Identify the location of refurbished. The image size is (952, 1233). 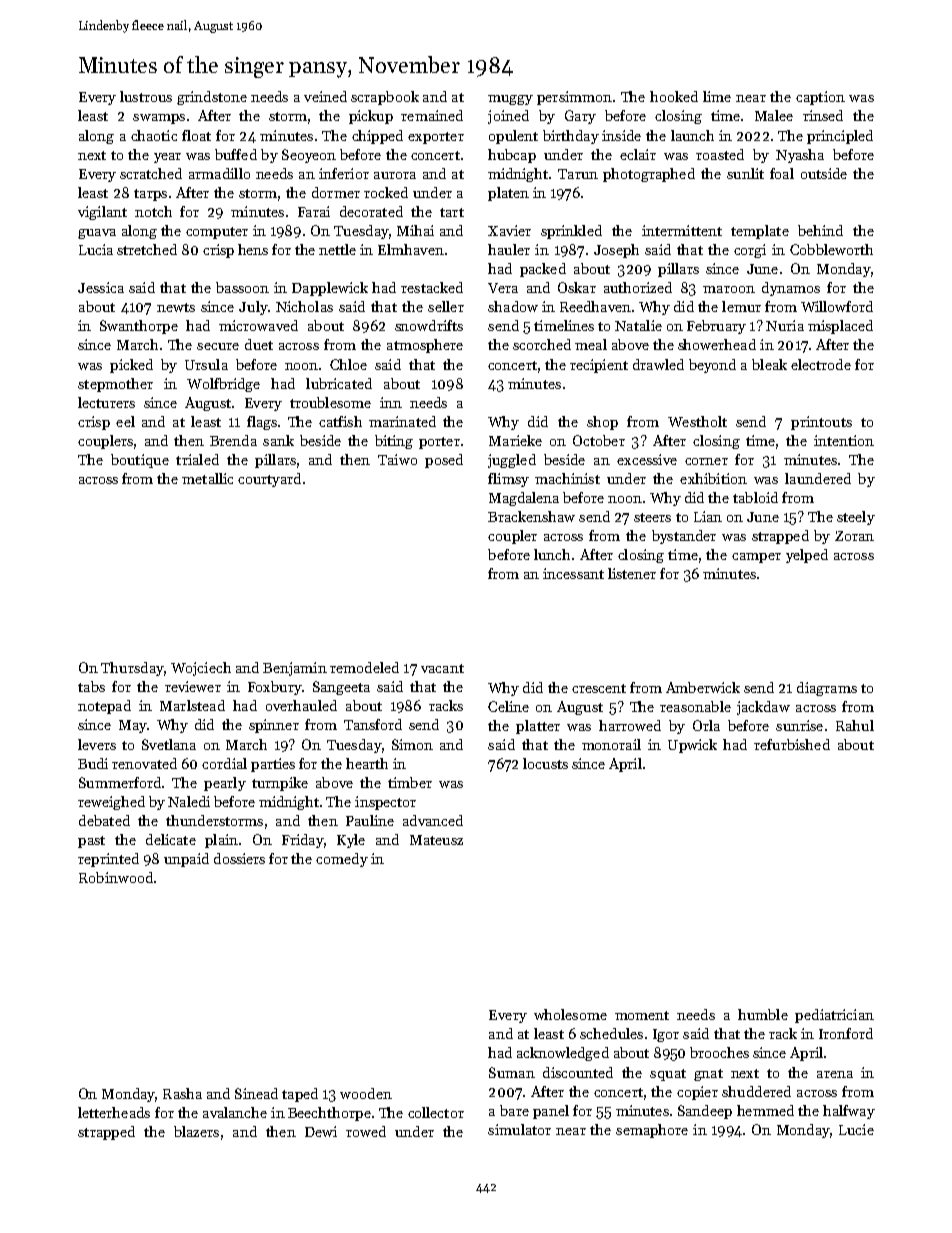
(792, 744).
